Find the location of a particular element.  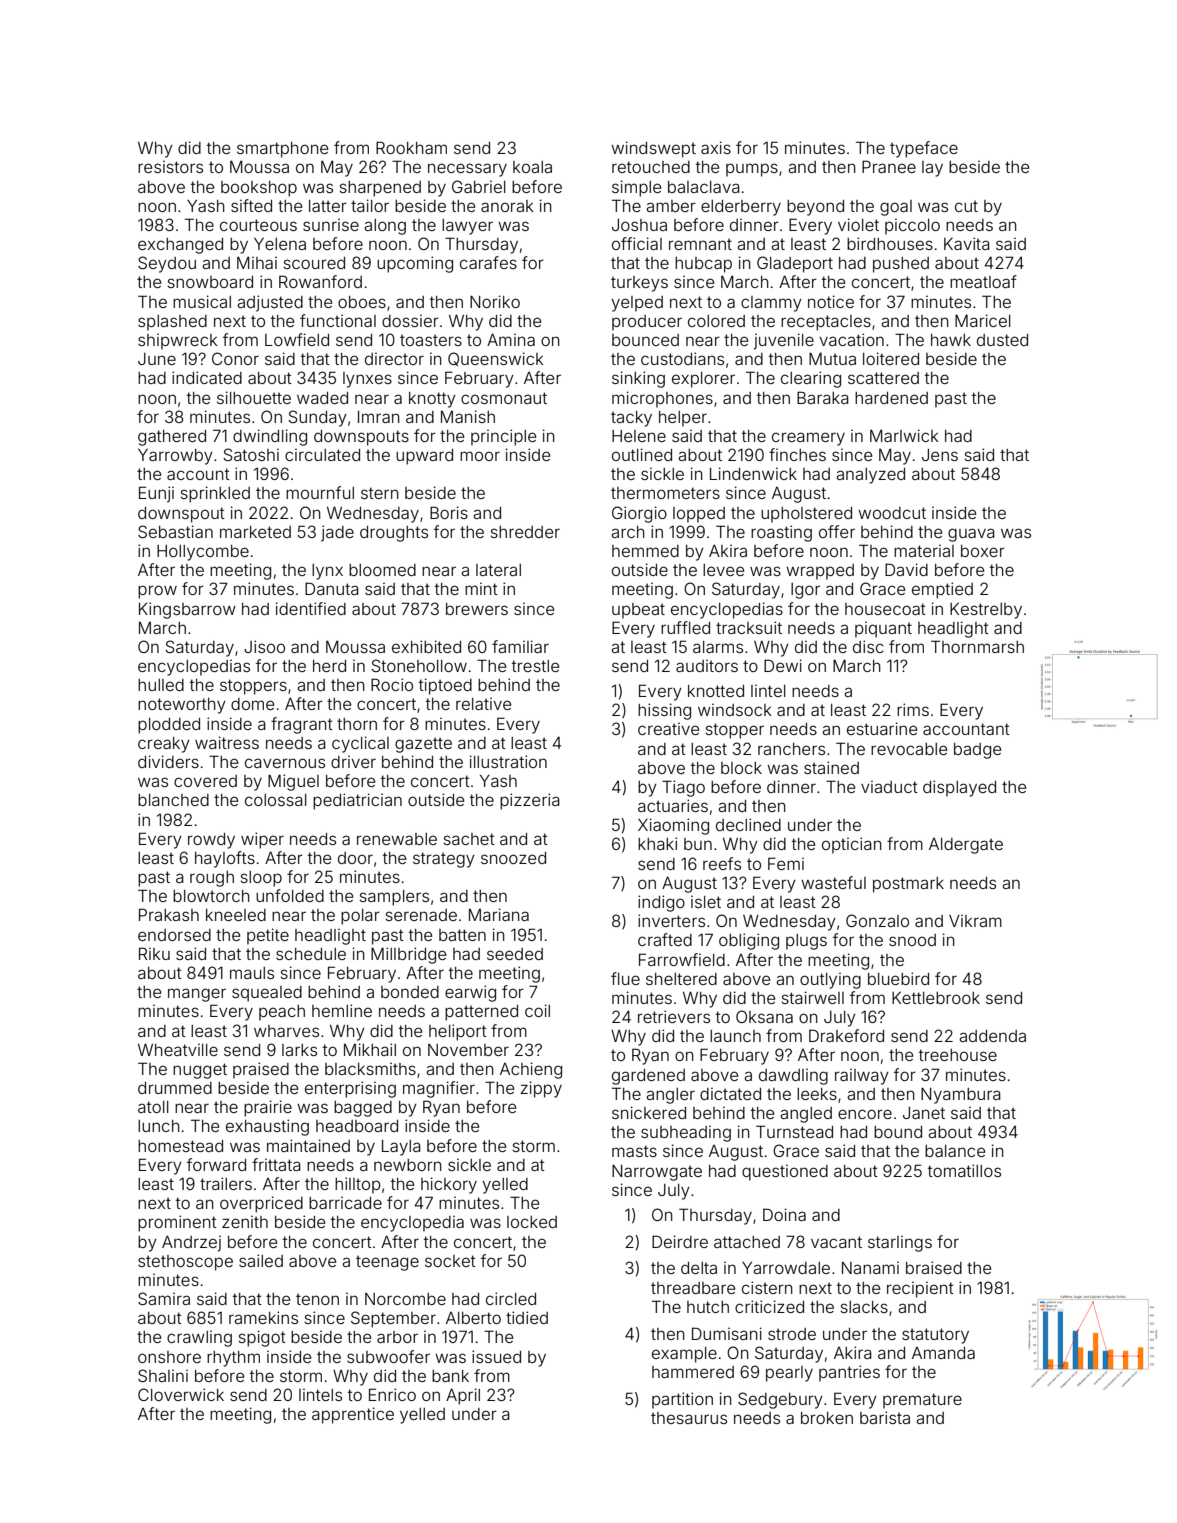

bounced is located at coordinates (645, 340).
